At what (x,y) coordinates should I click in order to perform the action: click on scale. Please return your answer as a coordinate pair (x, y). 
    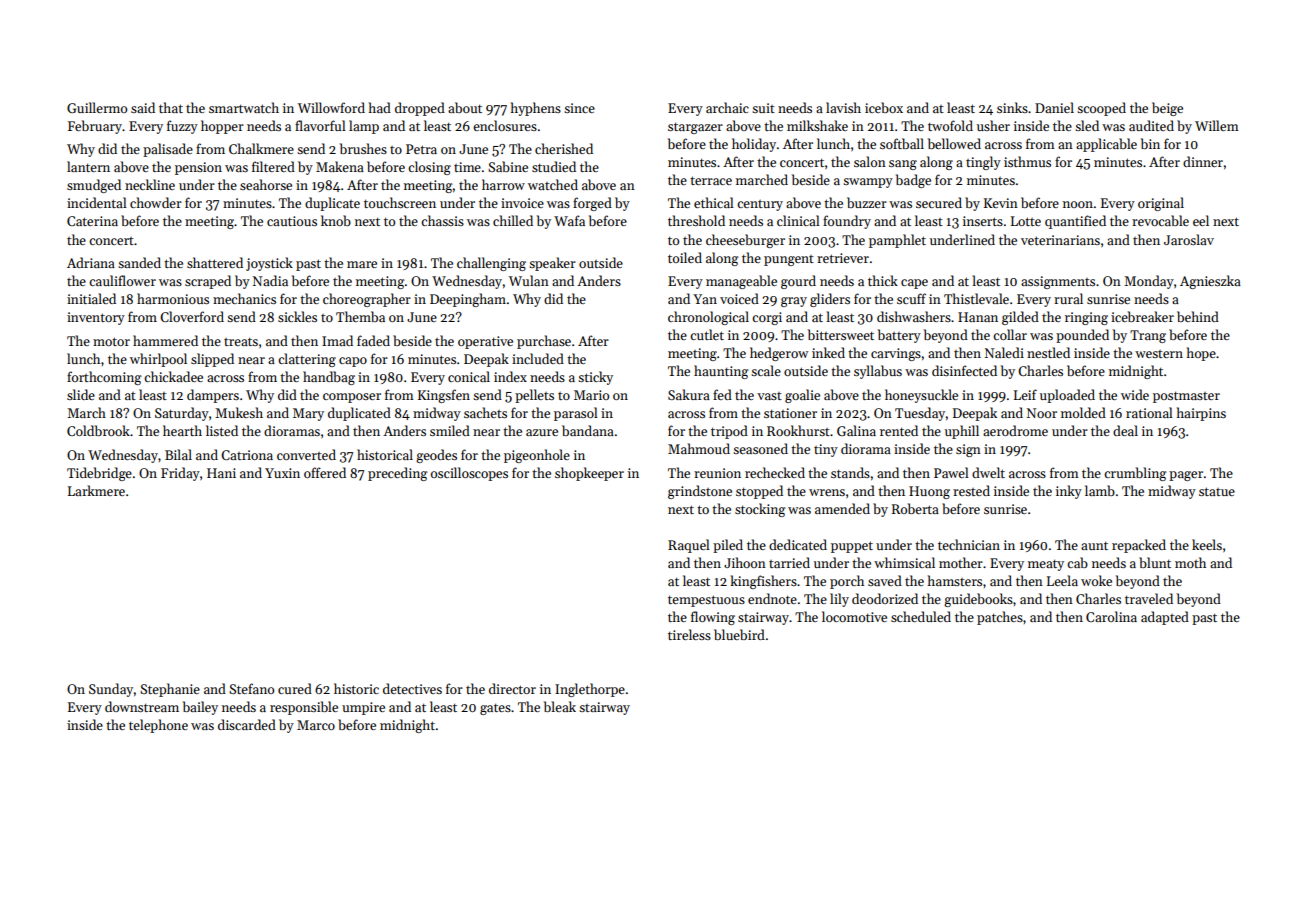
    Looking at the image, I should click on (766, 370).
